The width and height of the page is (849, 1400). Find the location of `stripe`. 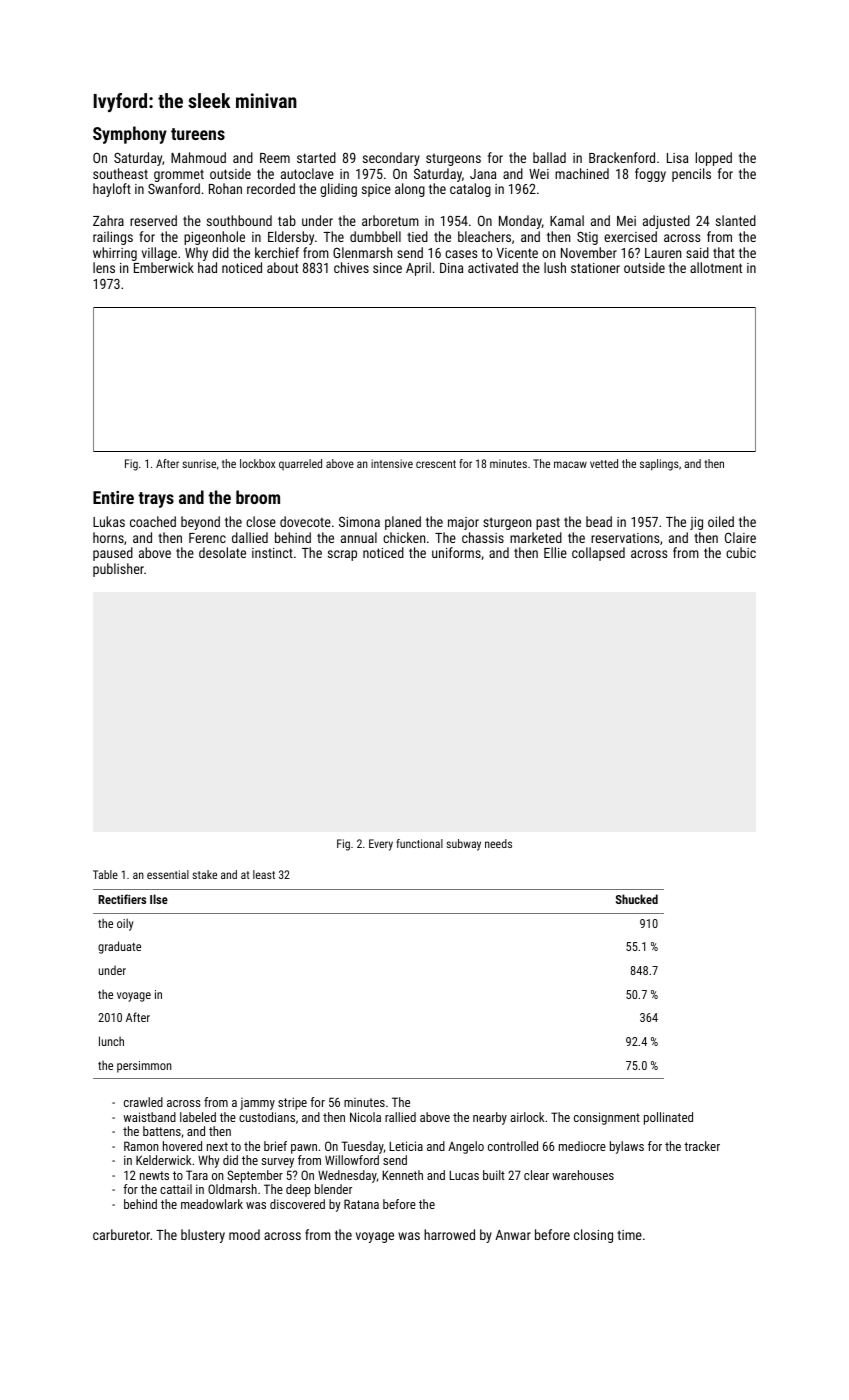

stripe is located at coordinates (292, 1103).
